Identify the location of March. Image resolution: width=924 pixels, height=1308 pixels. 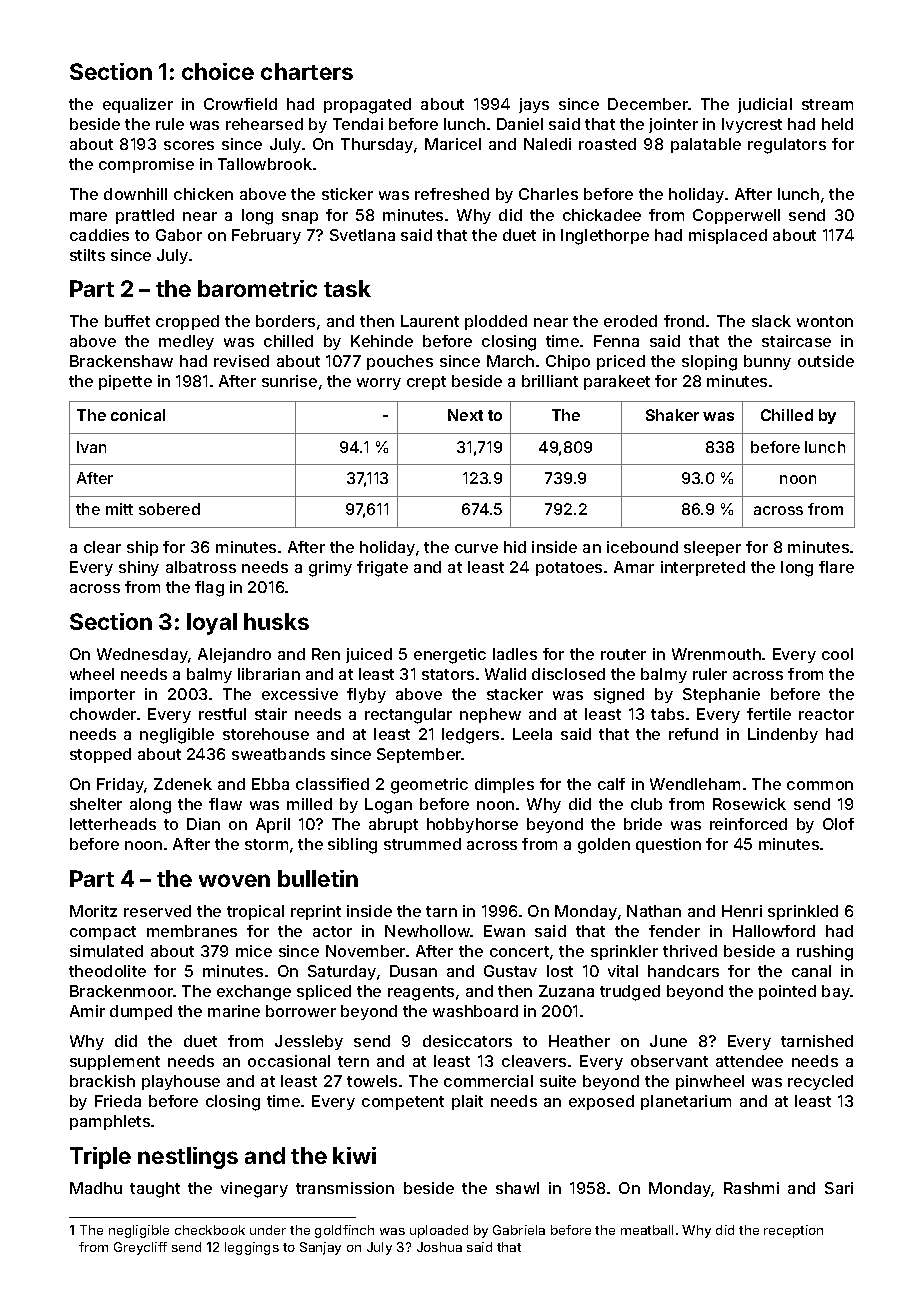
(510, 361).
